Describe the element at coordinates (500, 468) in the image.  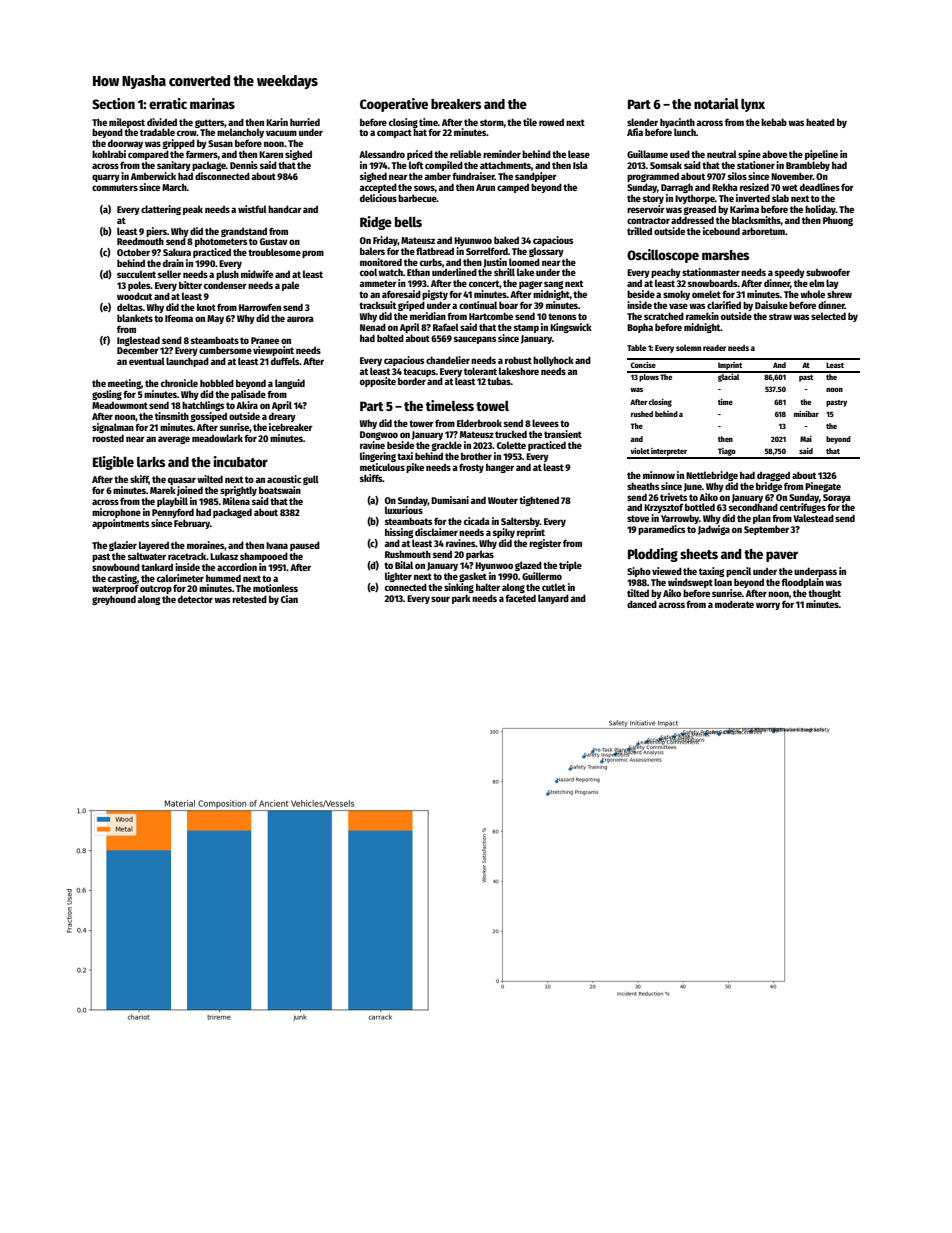
I see `hanger` at that location.
